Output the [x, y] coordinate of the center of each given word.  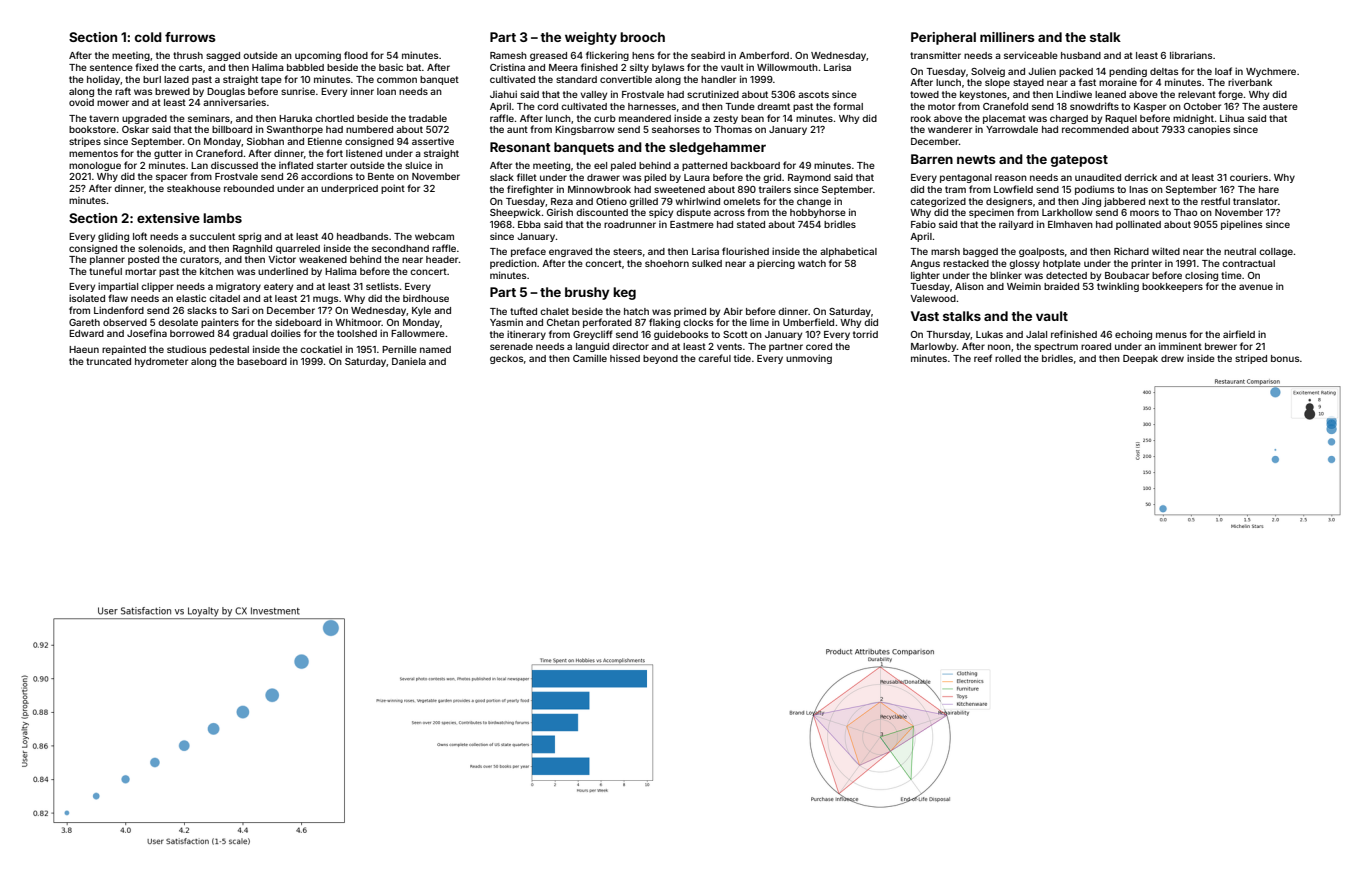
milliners [1007, 37]
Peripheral [943, 38]
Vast [925, 316]
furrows [190, 37]
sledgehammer [717, 148]
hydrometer [161, 362]
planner [107, 260]
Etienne [325, 141]
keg [624, 293]
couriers [1249, 177]
